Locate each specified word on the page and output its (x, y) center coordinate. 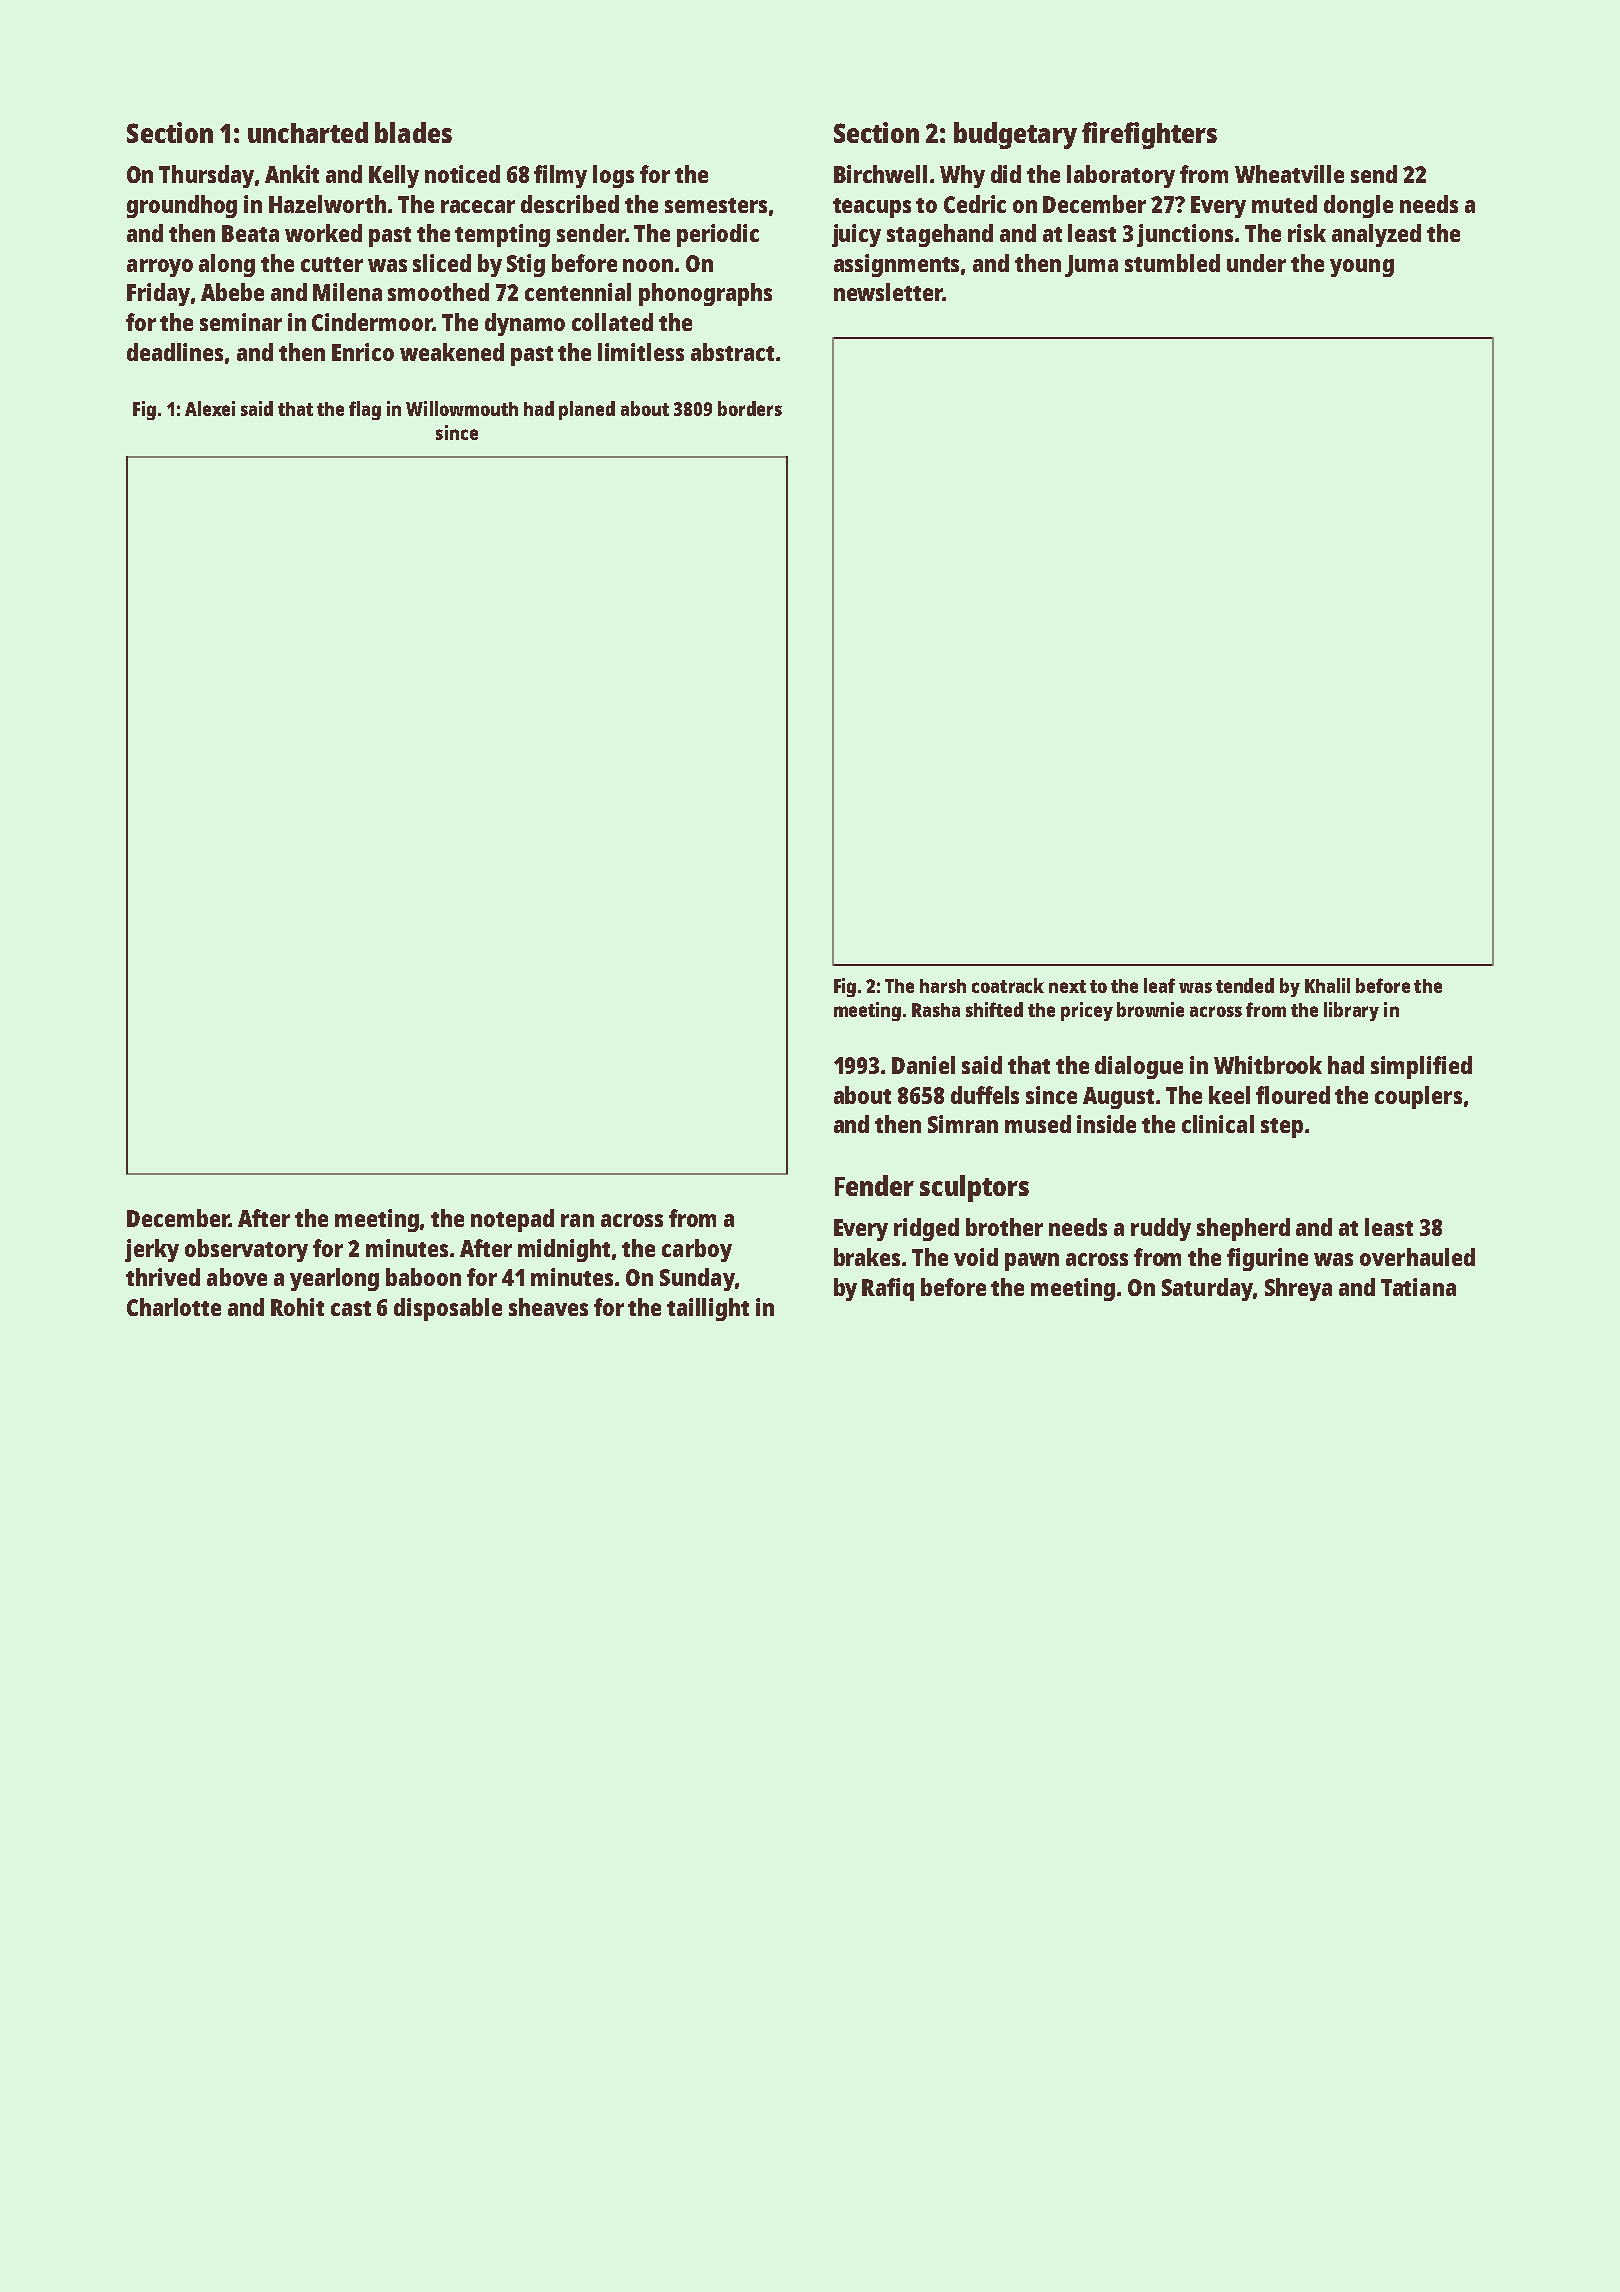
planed (587, 410)
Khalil (1327, 985)
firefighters (1149, 135)
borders (750, 408)
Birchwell (880, 174)
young (1362, 268)
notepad (512, 1220)
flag (365, 410)
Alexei (210, 408)
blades (413, 132)
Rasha (936, 1010)
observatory (246, 1250)
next (1067, 986)
